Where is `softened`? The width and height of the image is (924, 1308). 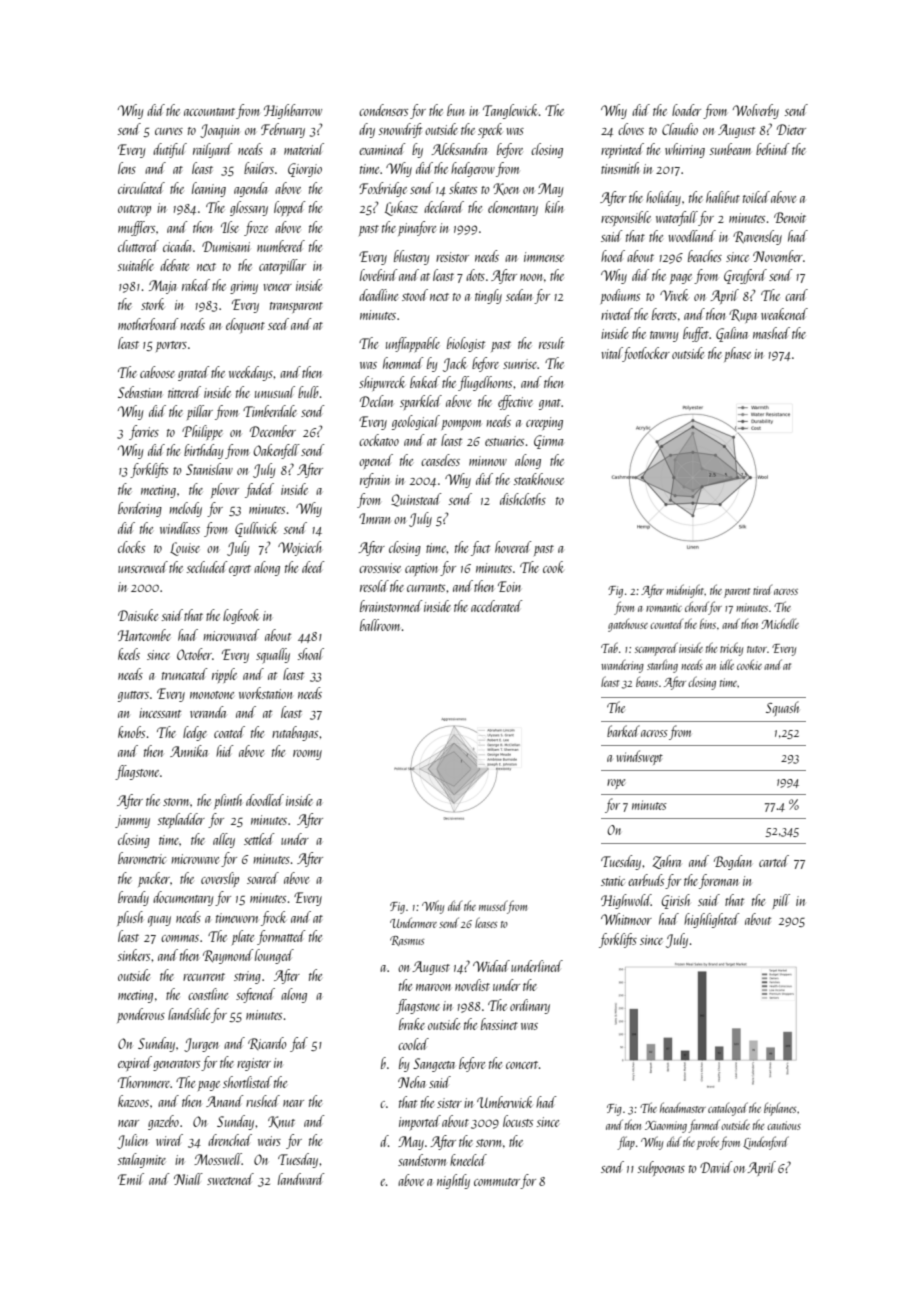
softened is located at coordinates (255, 995).
